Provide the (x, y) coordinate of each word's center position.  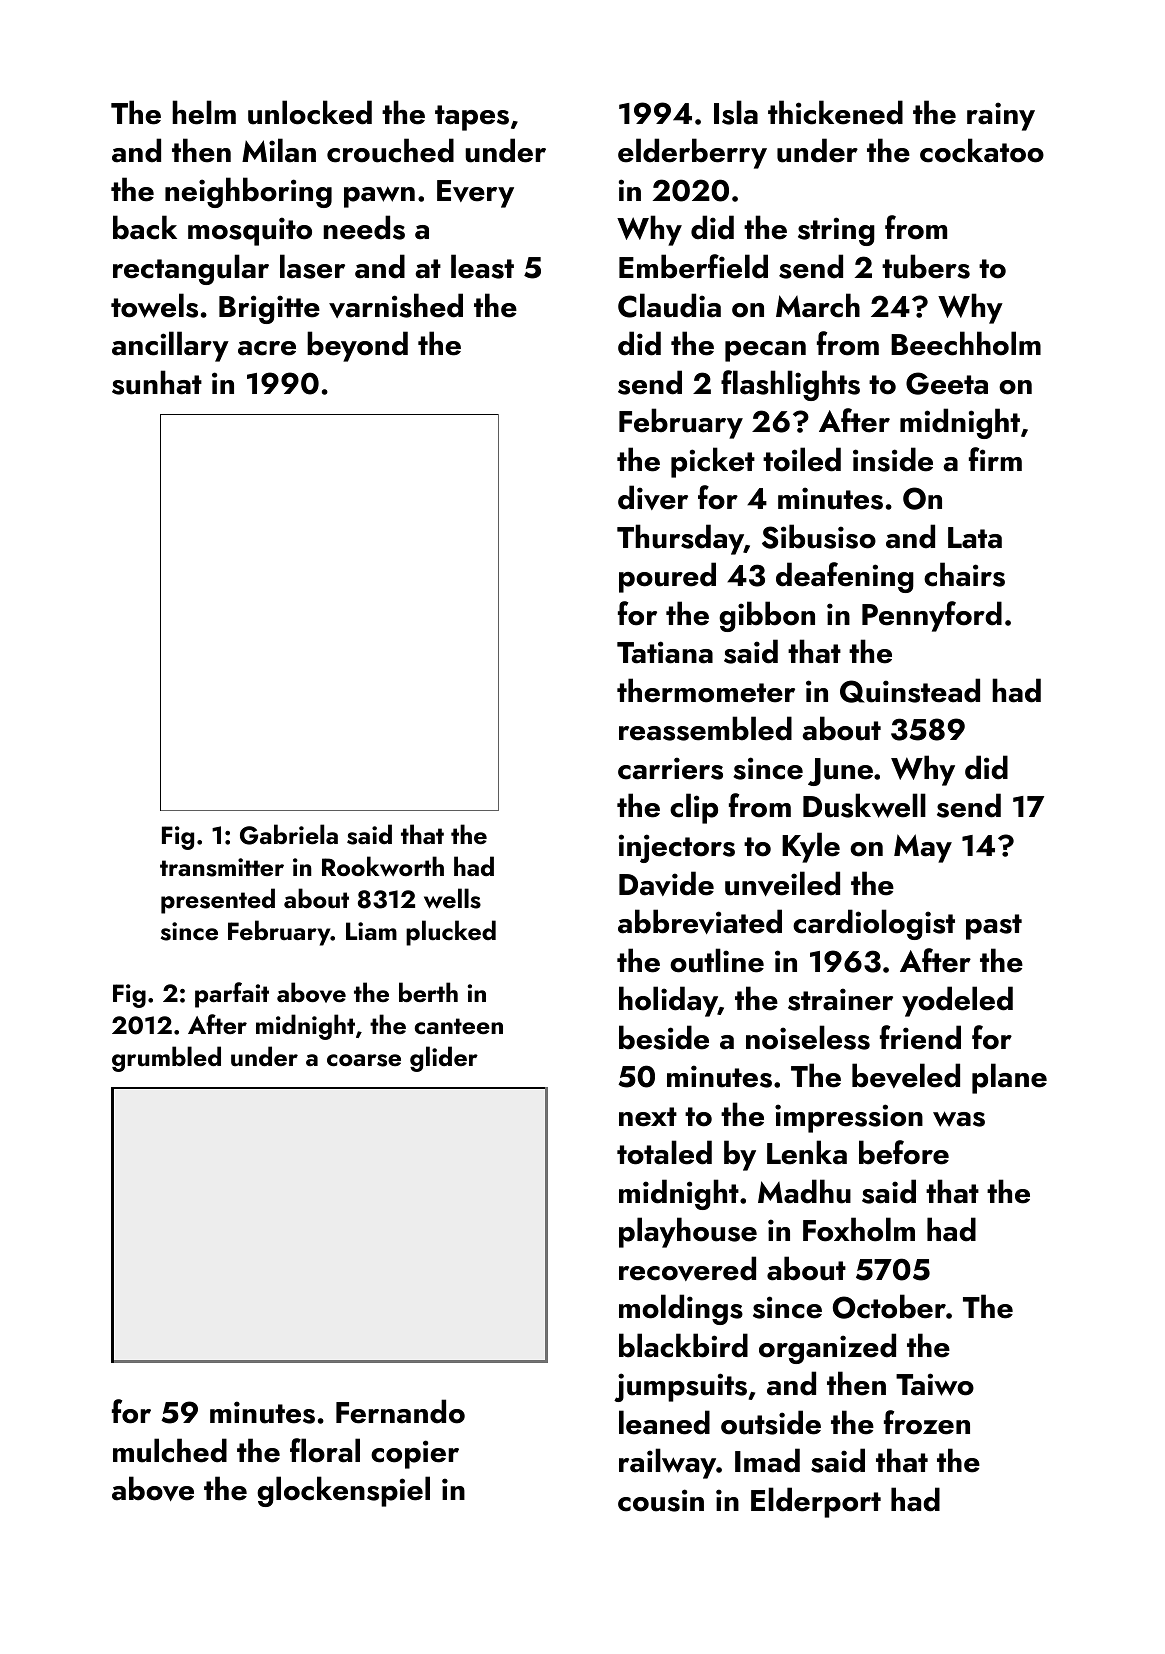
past (994, 927)
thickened (835, 112)
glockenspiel (343, 1491)
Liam (371, 931)
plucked (451, 933)
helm (204, 112)
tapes (472, 118)
